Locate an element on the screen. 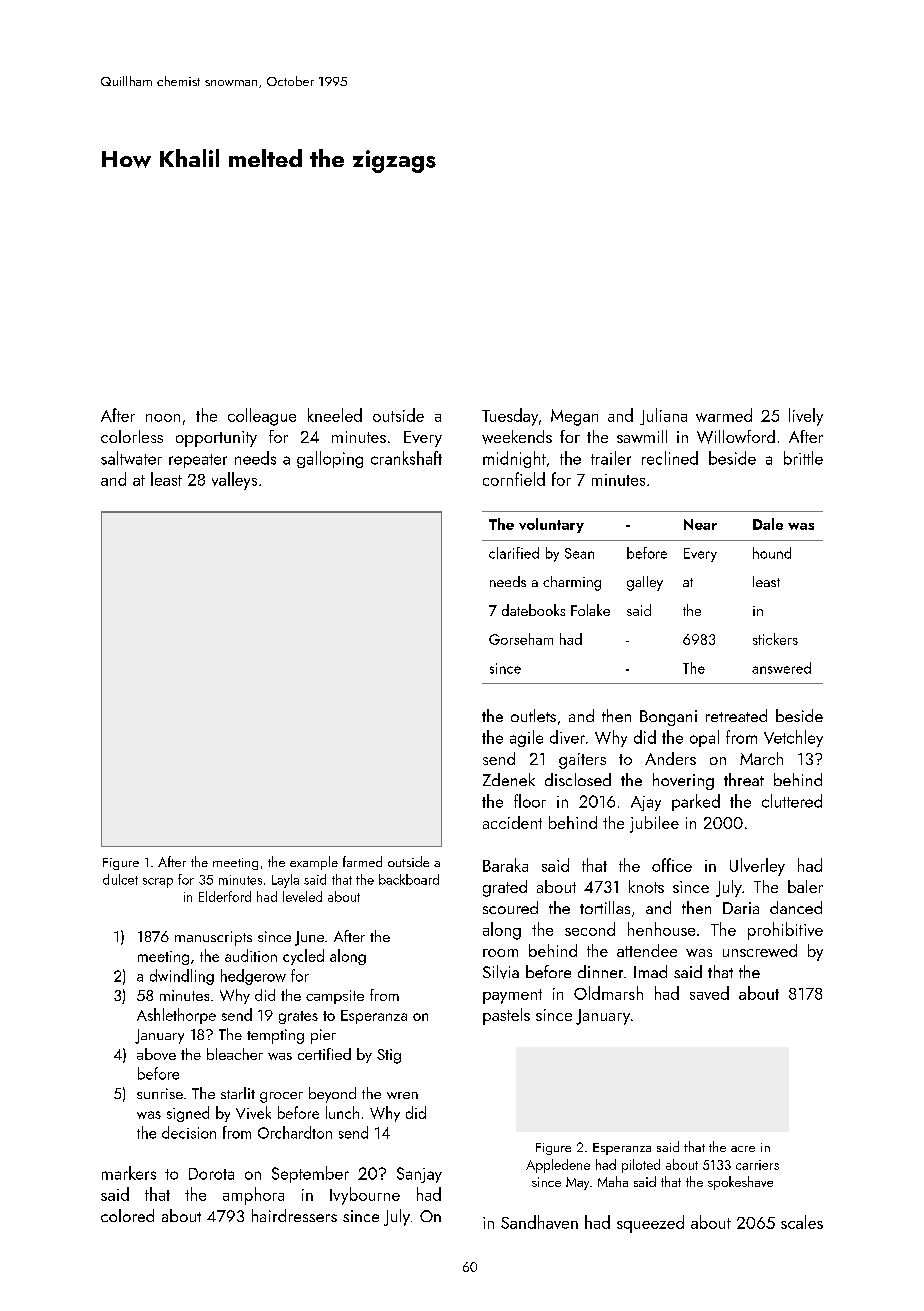 This screenshot has width=924, height=1311. colored is located at coordinates (127, 1215).
